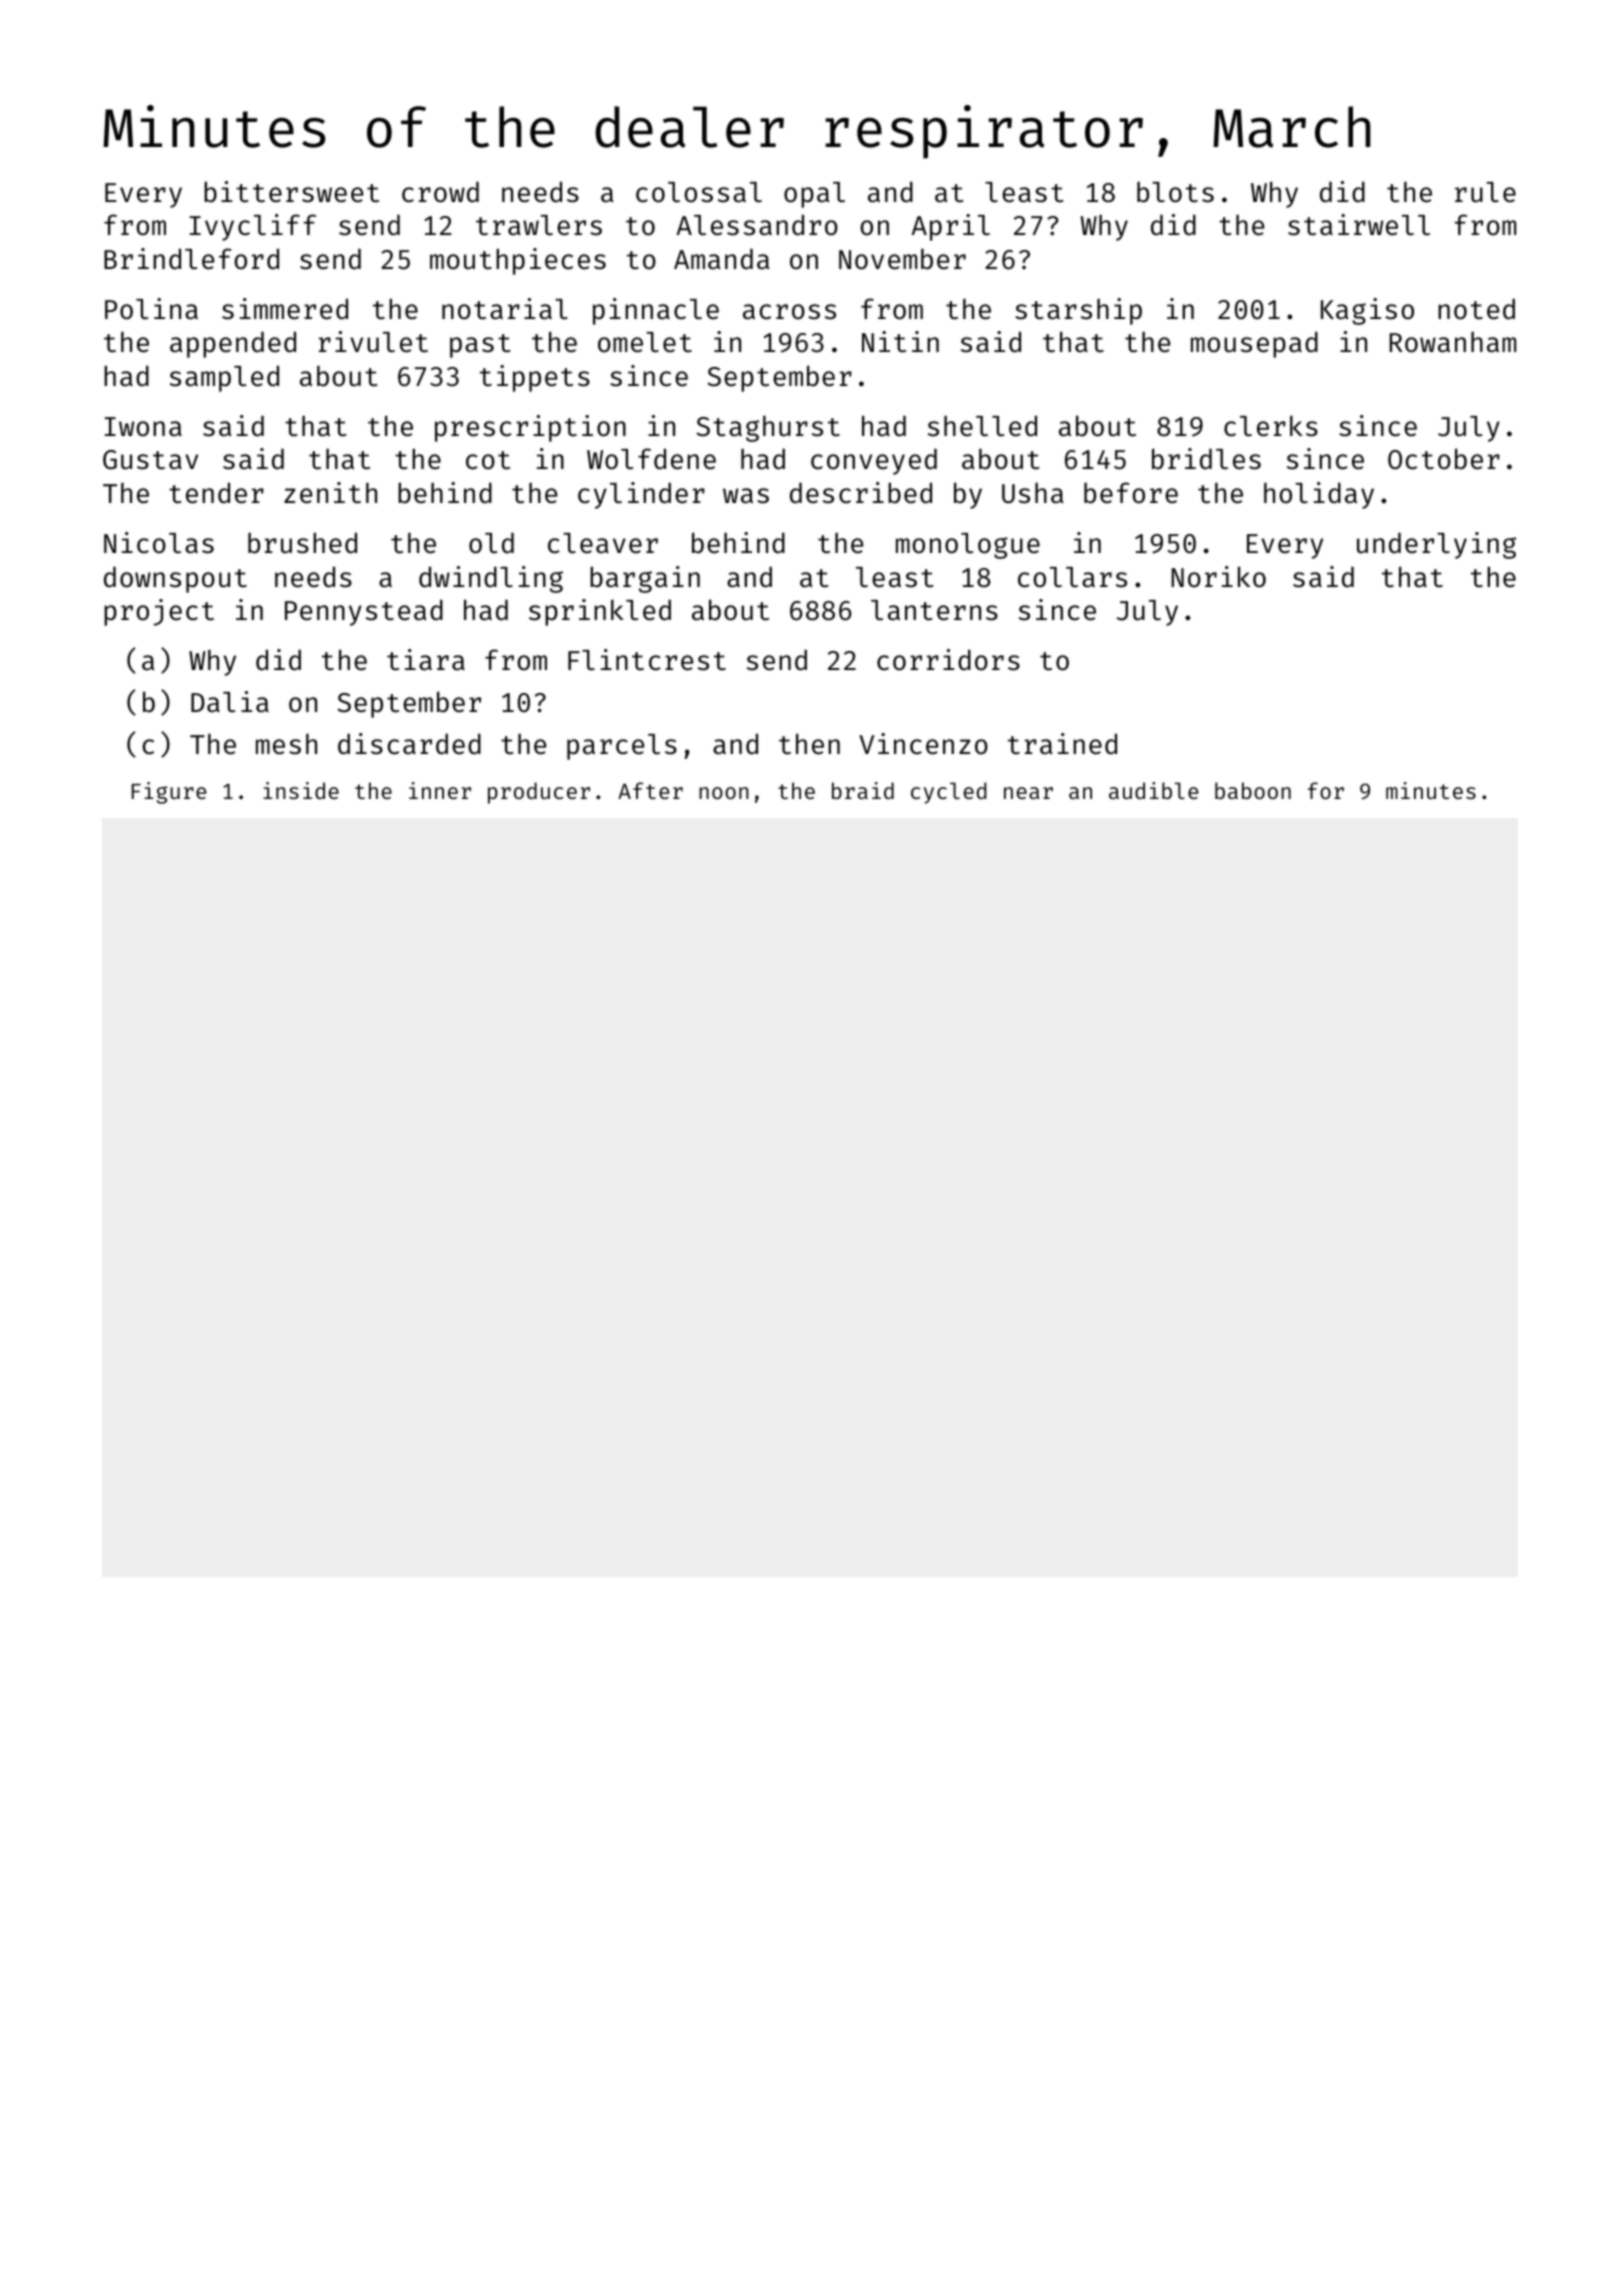 This screenshot has height=2292, width=1620. I want to click on mesh, so click(286, 744).
